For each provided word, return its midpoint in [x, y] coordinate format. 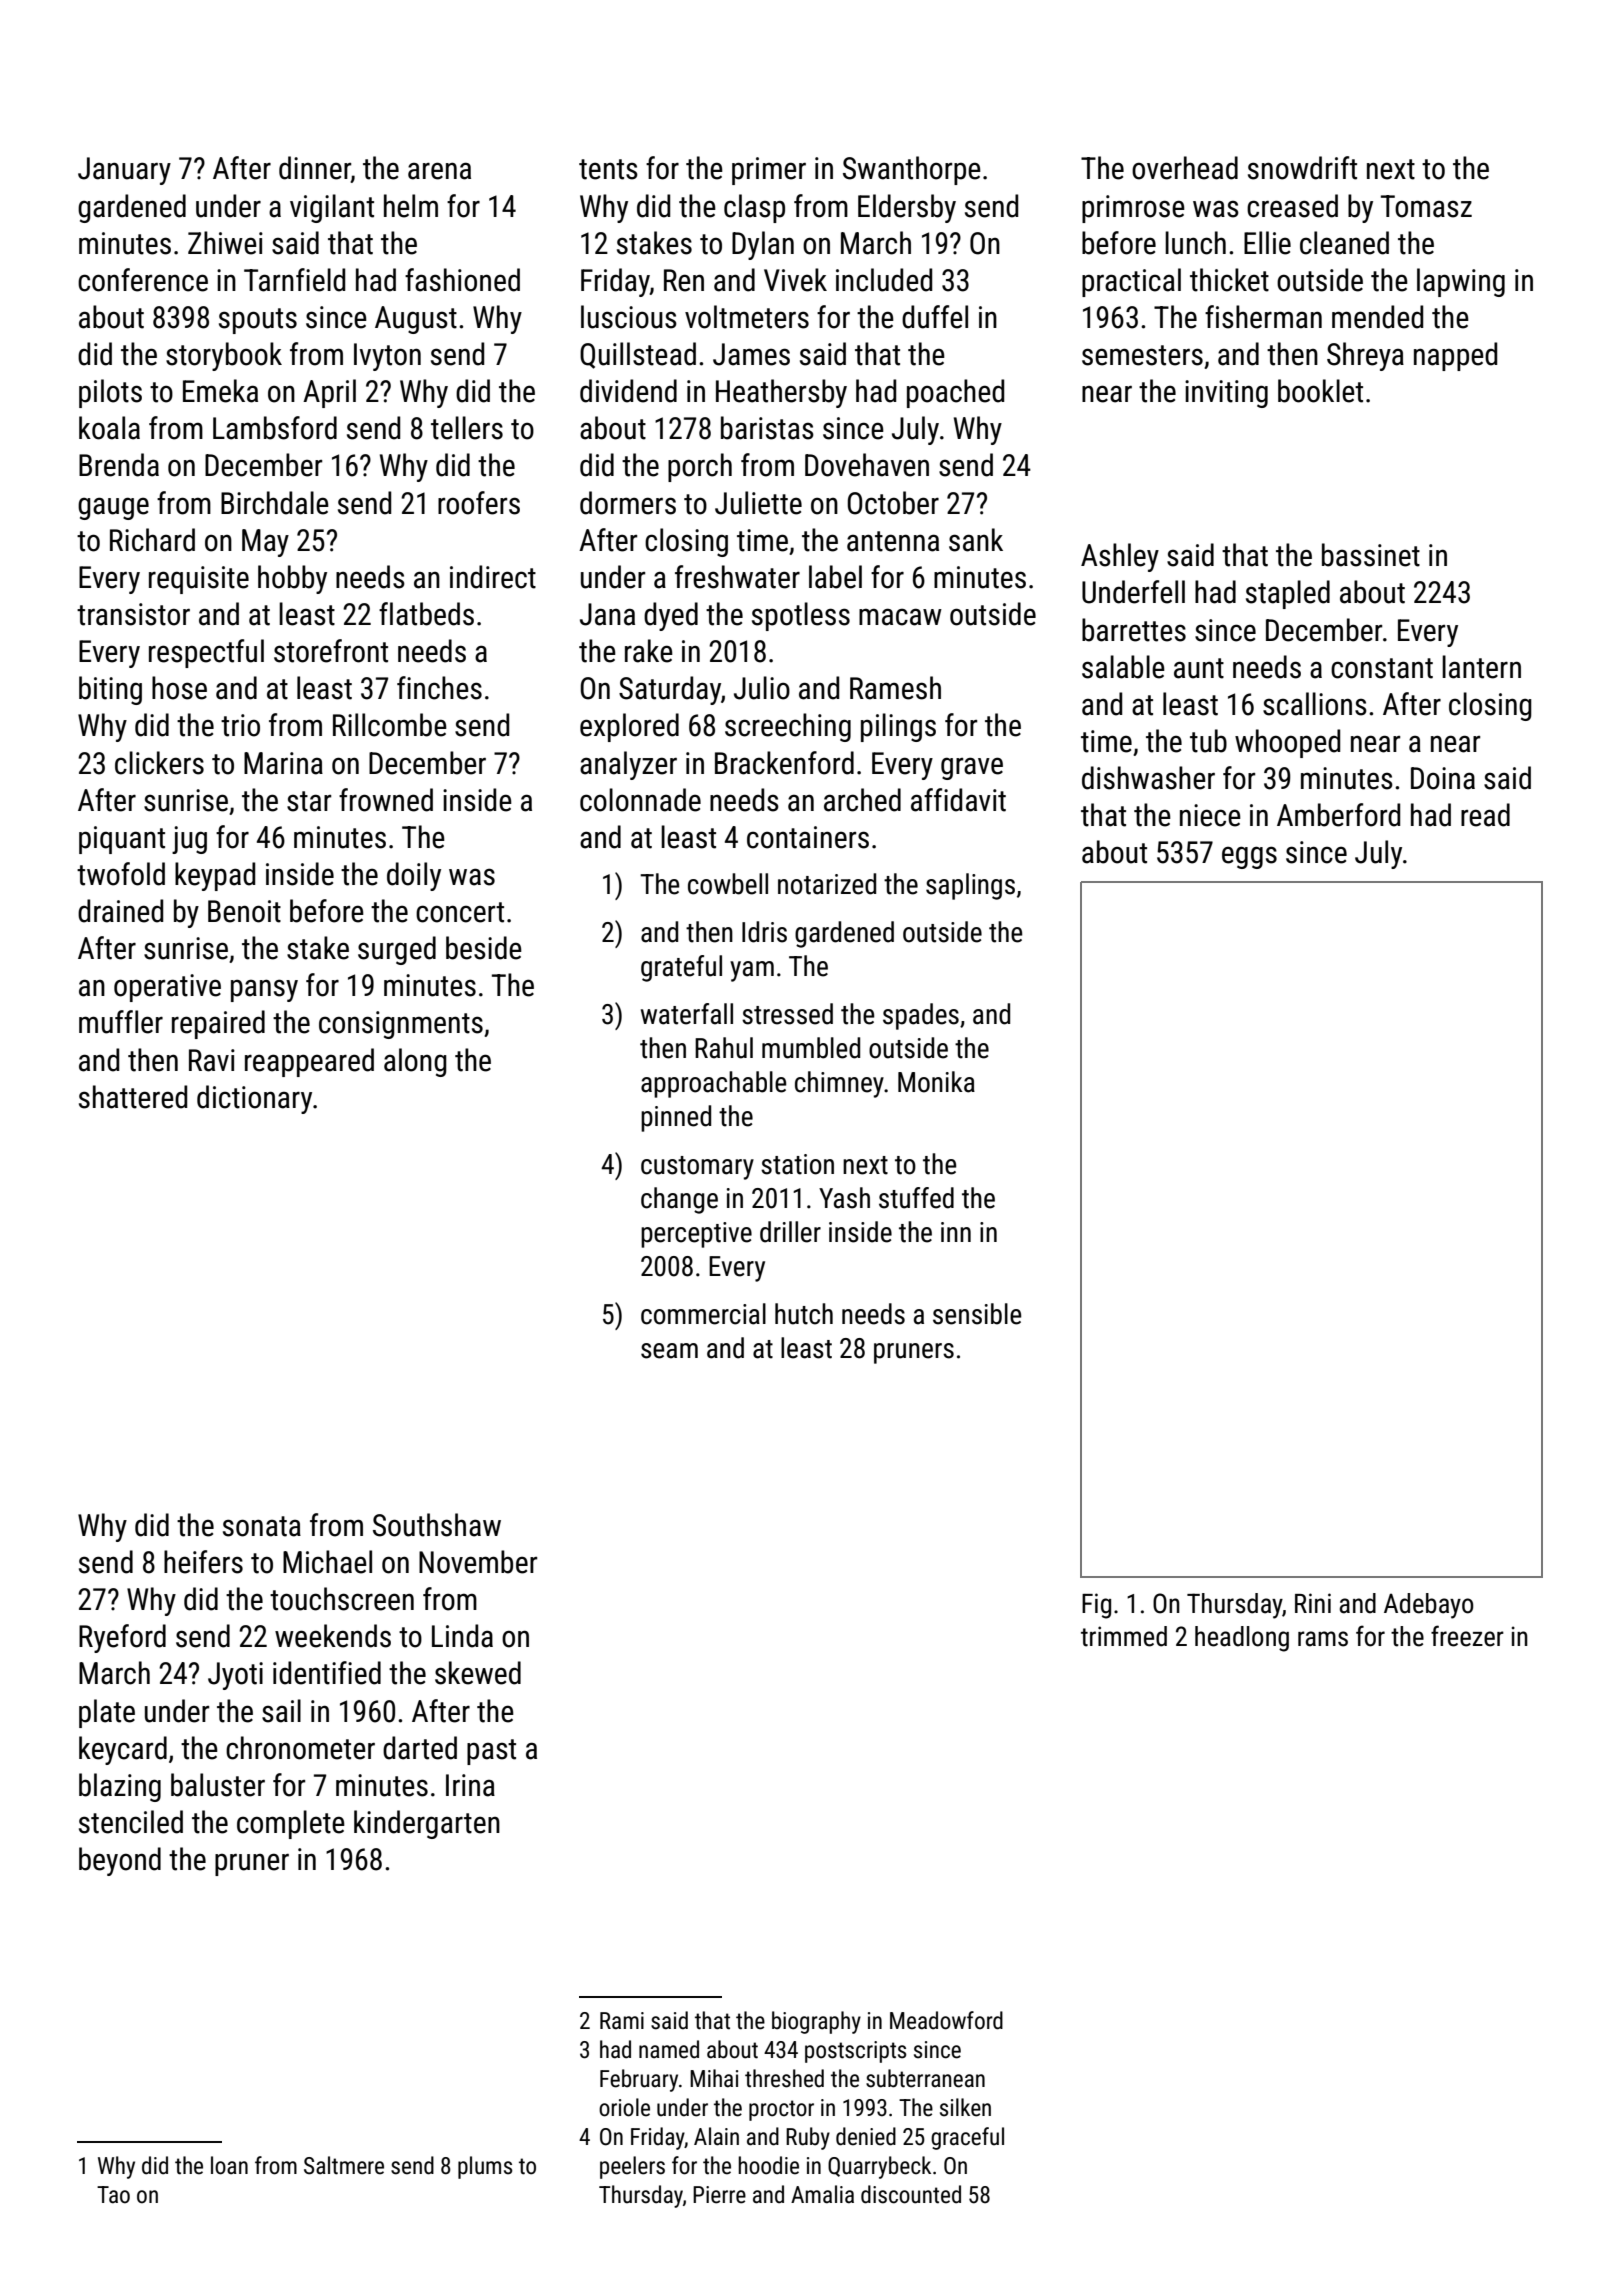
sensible [977, 1314]
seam [669, 1351]
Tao [113, 2195]
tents [608, 169]
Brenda [119, 465]
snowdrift [1302, 168]
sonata [262, 1526]
